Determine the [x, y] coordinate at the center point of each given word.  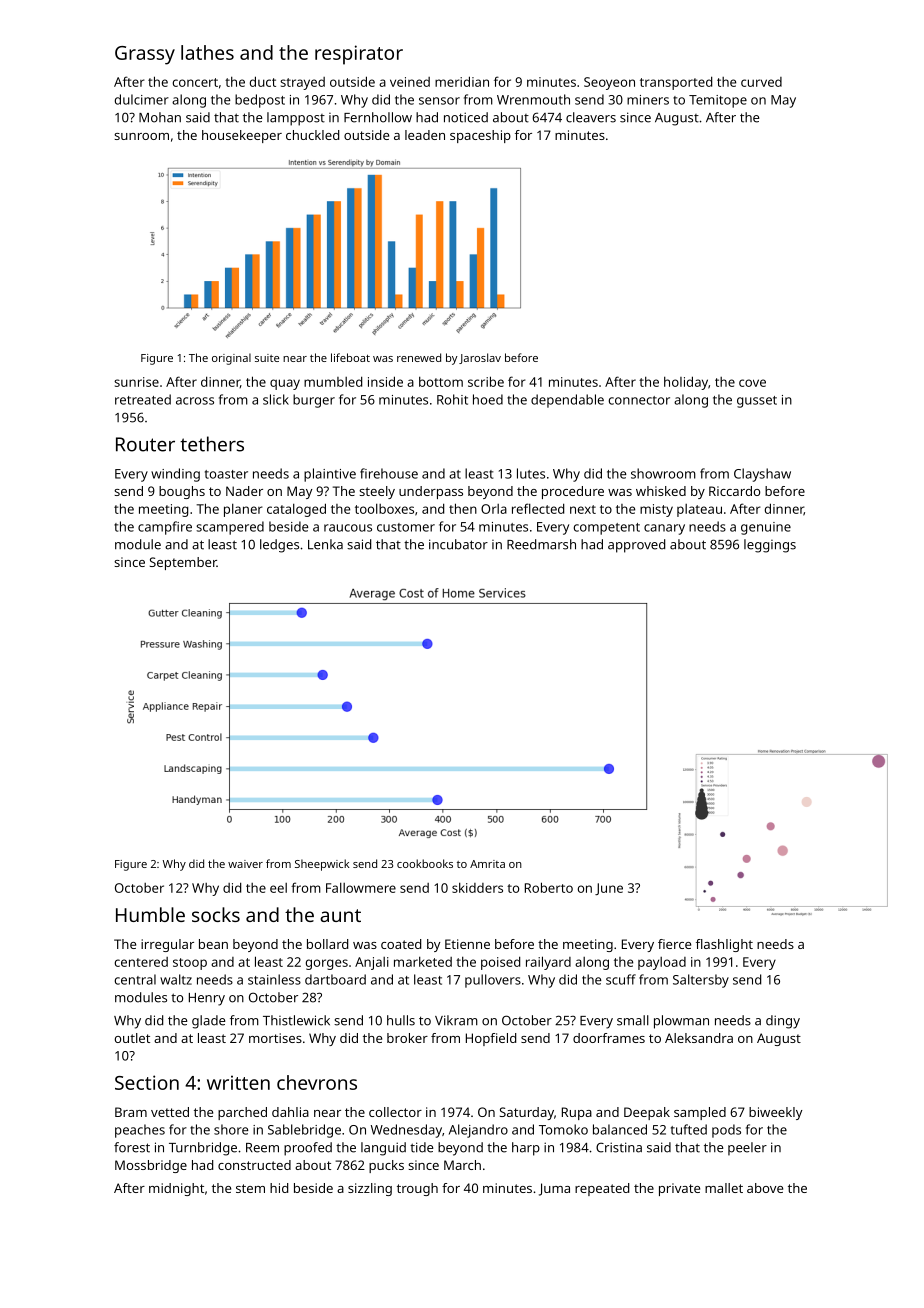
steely [377, 492]
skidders [477, 888]
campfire [165, 528]
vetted [170, 1112]
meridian [462, 81]
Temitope [718, 101]
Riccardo [734, 491]
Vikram [456, 1020]
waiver [245, 864]
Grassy [145, 55]
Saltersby [701, 981]
